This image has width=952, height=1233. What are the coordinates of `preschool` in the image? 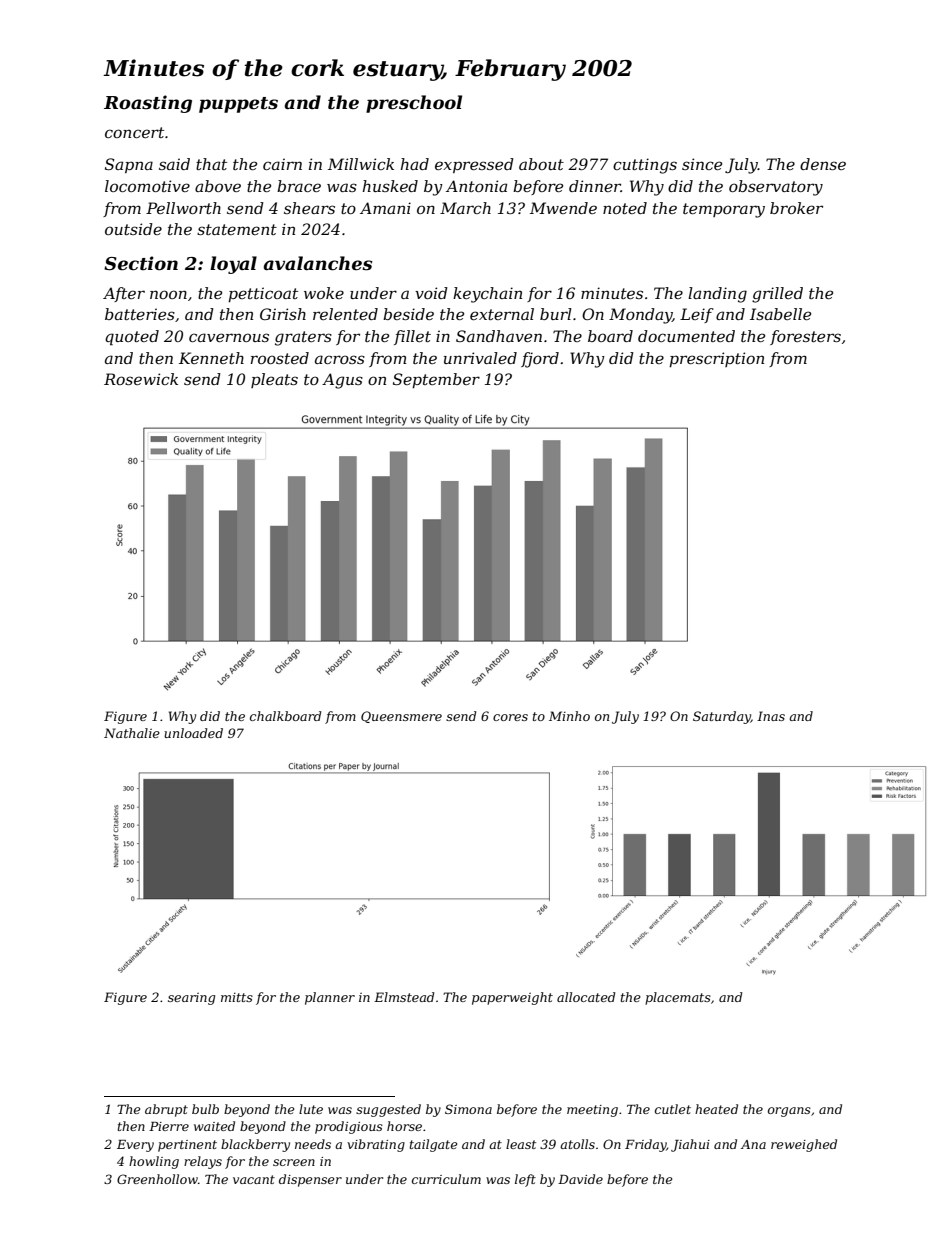 It's located at (414, 104).
